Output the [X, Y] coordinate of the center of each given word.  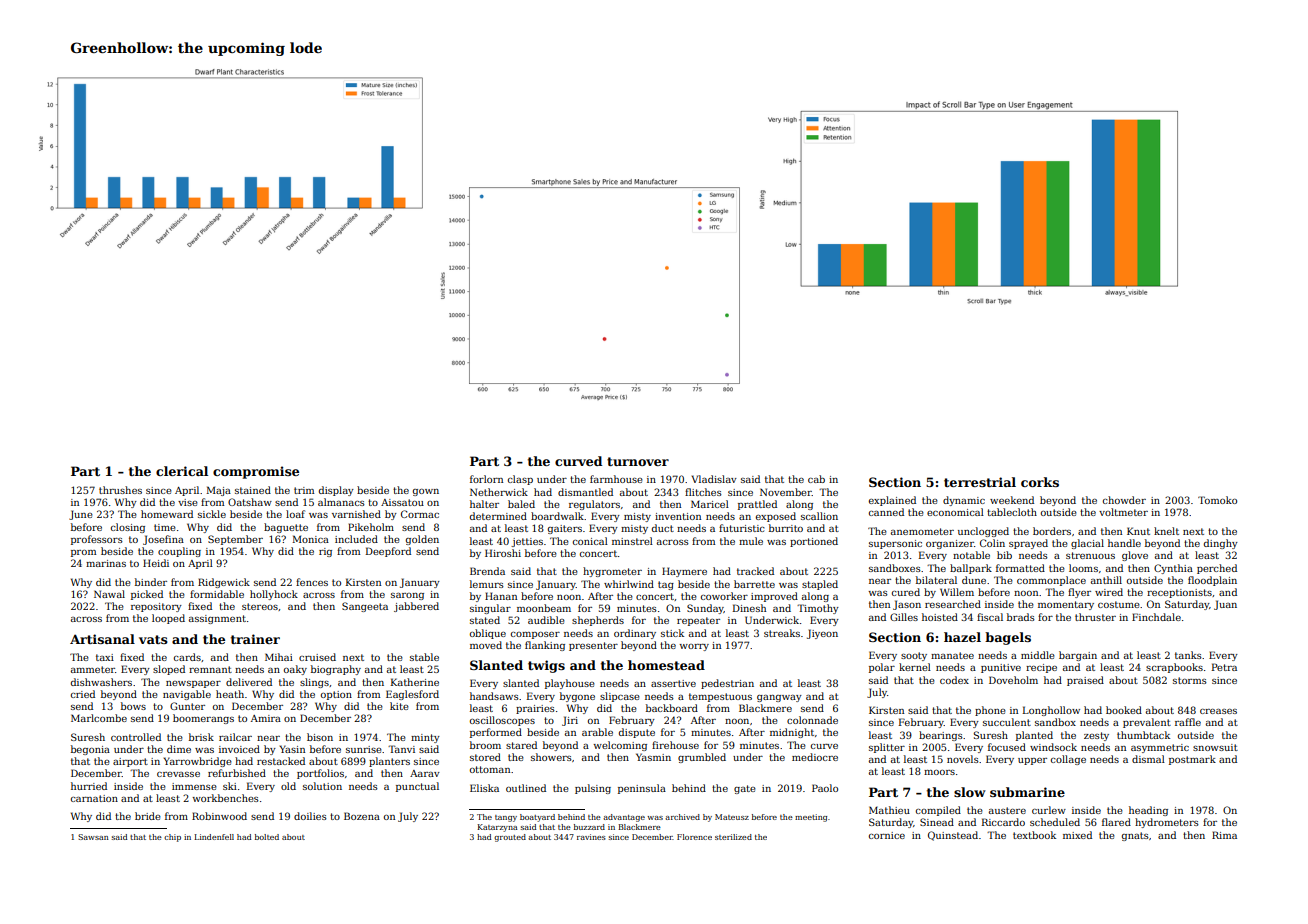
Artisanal [102, 639]
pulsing [593, 789]
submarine [1027, 792]
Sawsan [93, 837]
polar [882, 668]
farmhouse [616, 479]
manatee [952, 655]
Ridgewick [224, 583]
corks [1040, 482]
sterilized [733, 837]
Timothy [818, 609]
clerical [182, 471]
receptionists [1179, 593]
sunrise [364, 749]
